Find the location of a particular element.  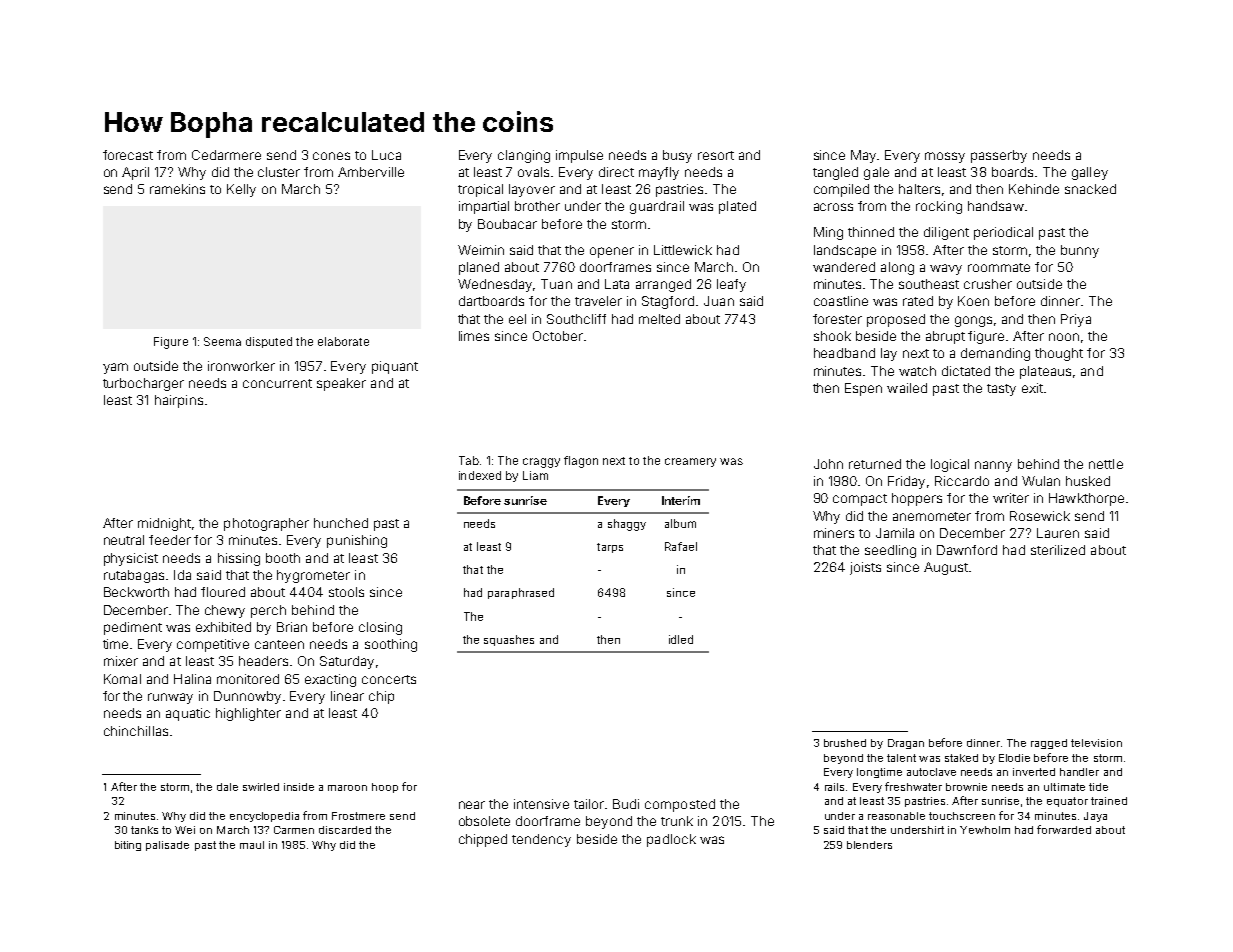

planed is located at coordinates (479, 268).
